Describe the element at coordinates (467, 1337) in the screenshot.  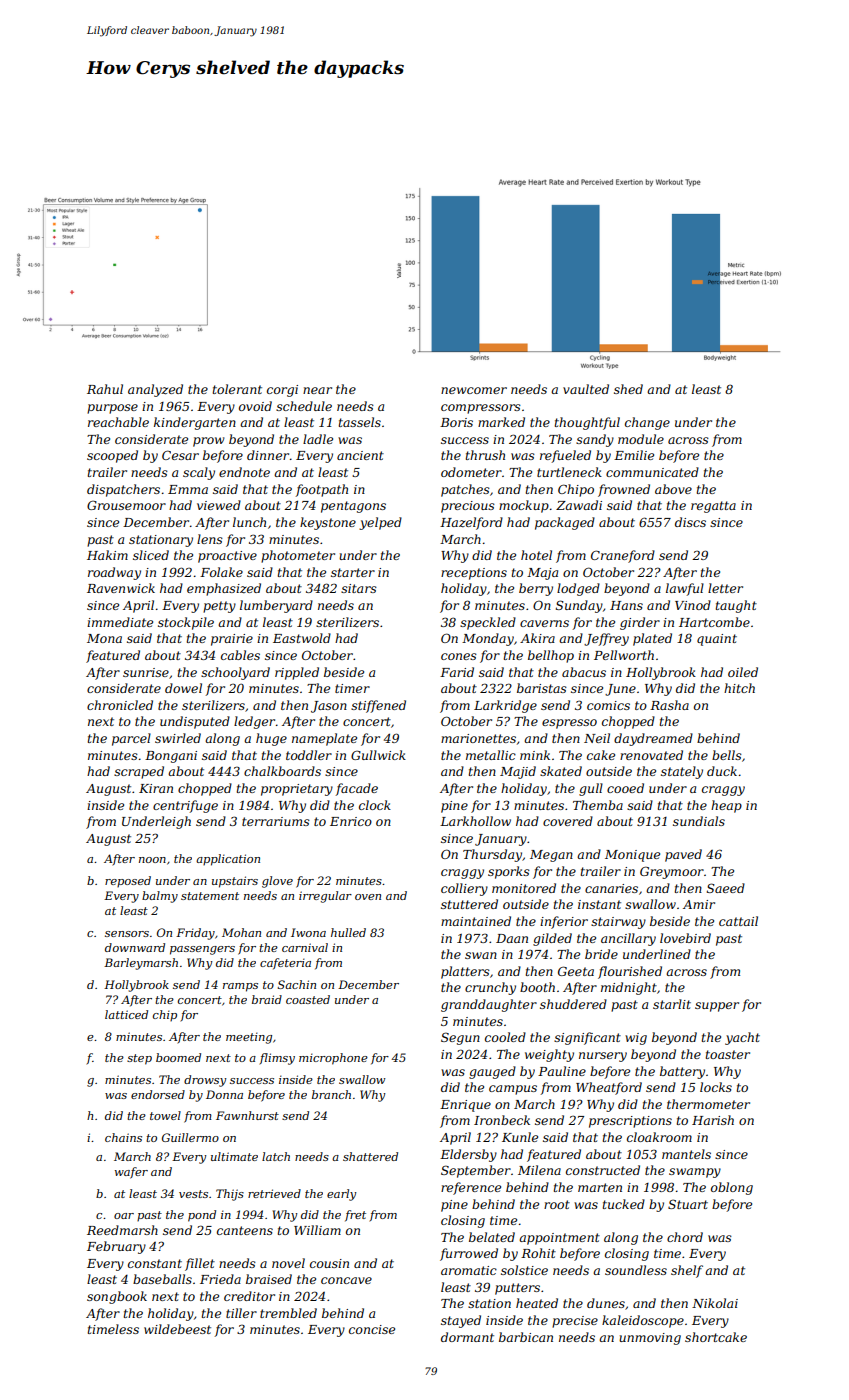
I see `dormant` at that location.
